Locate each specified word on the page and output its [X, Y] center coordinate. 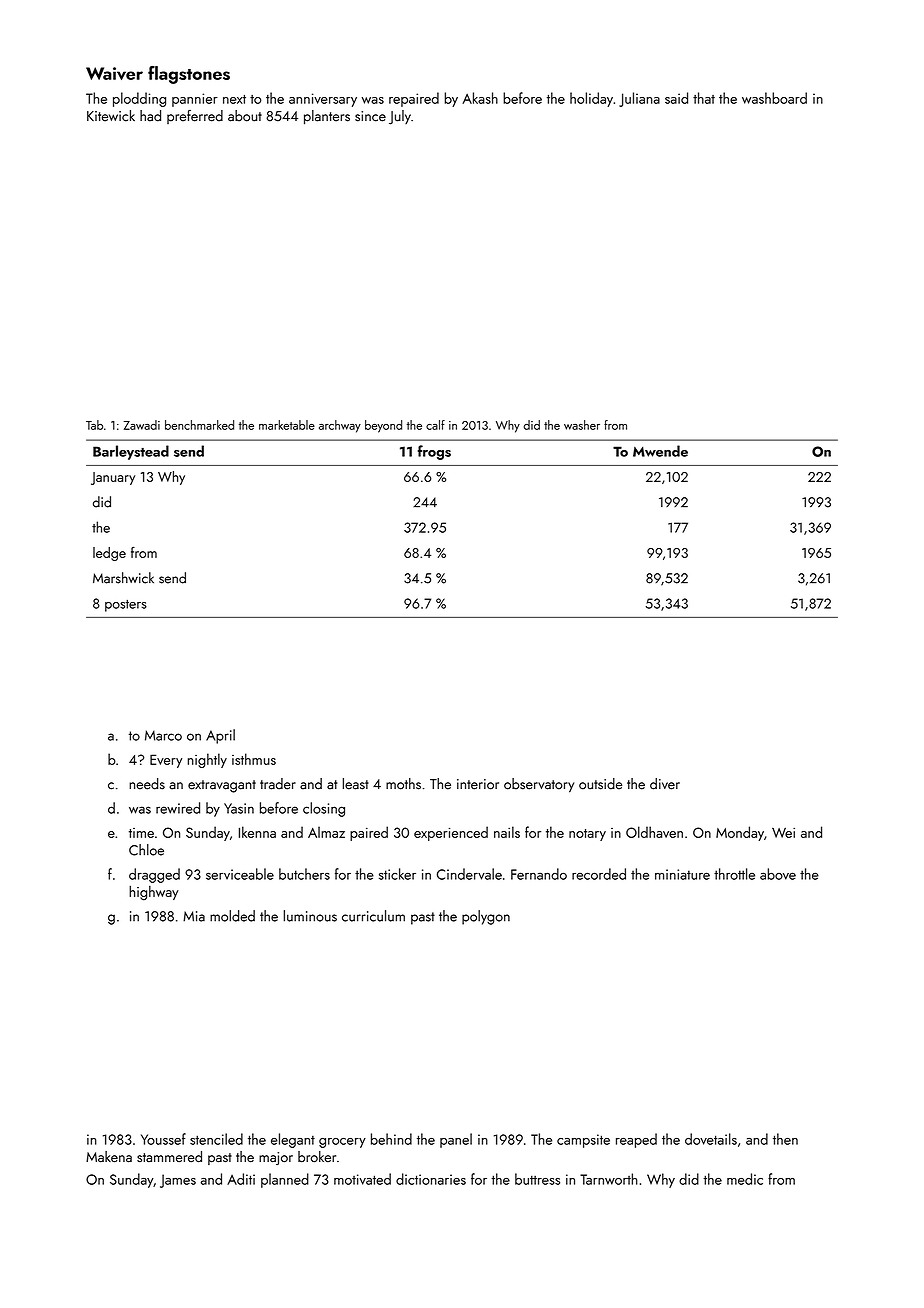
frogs [434, 452]
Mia [194, 916]
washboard [774, 98]
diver [665, 784]
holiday [591, 99]
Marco [163, 735]
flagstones [189, 75]
